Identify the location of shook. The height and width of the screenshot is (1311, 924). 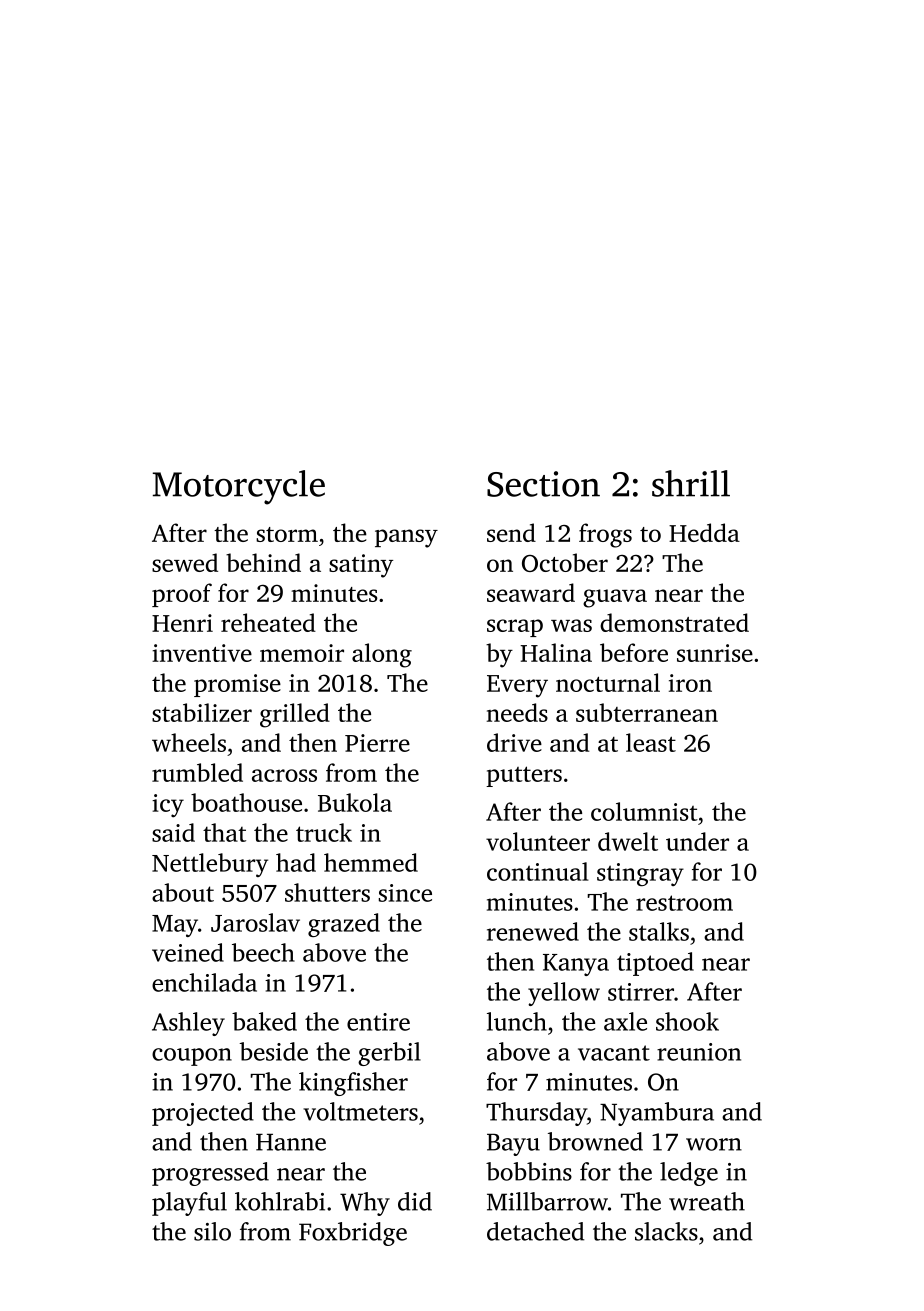
(687, 1021).
